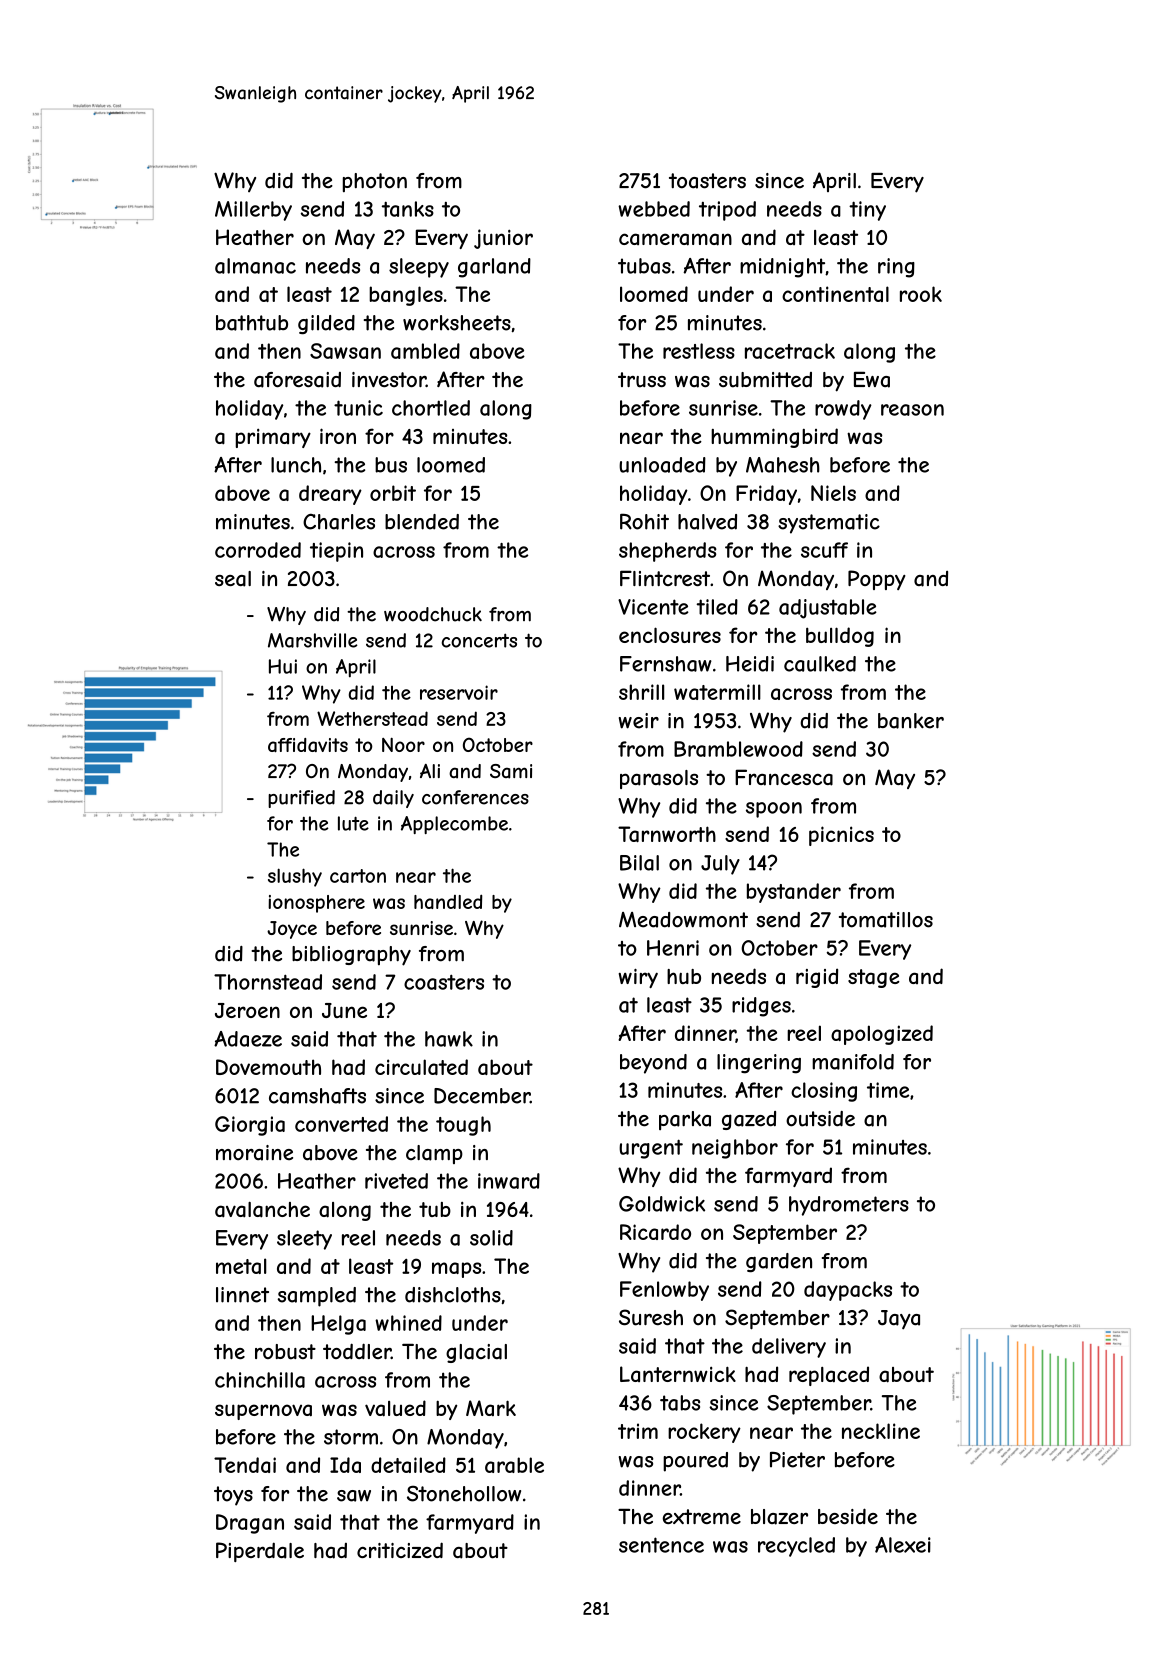 This image has width=1165, height=1654. Describe the element at coordinates (448, 901) in the image. I see `handled` at that location.
